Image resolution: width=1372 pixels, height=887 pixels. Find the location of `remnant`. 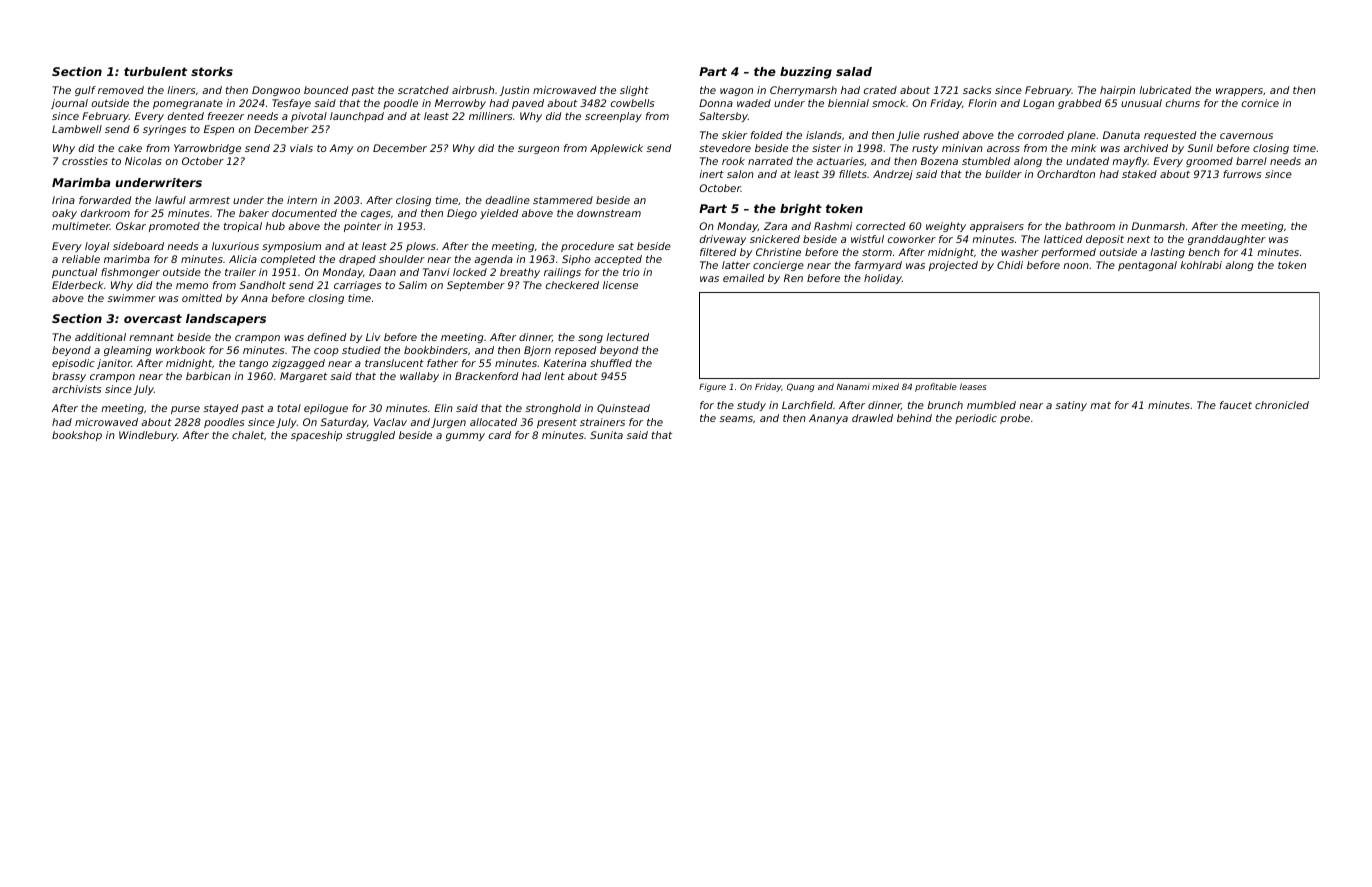

remnant is located at coordinates (151, 337).
